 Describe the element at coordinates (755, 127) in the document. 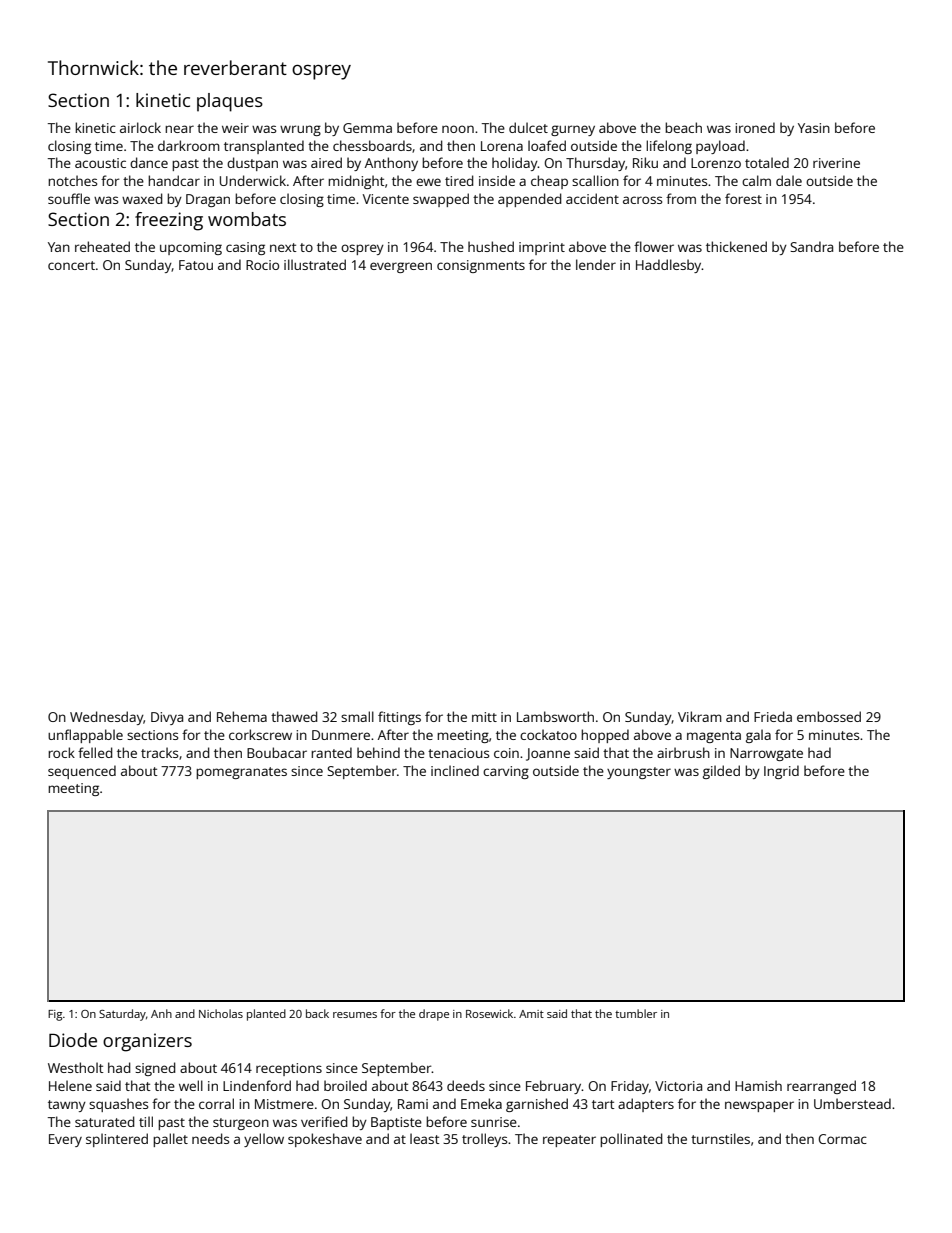

I see `ironed` at that location.
